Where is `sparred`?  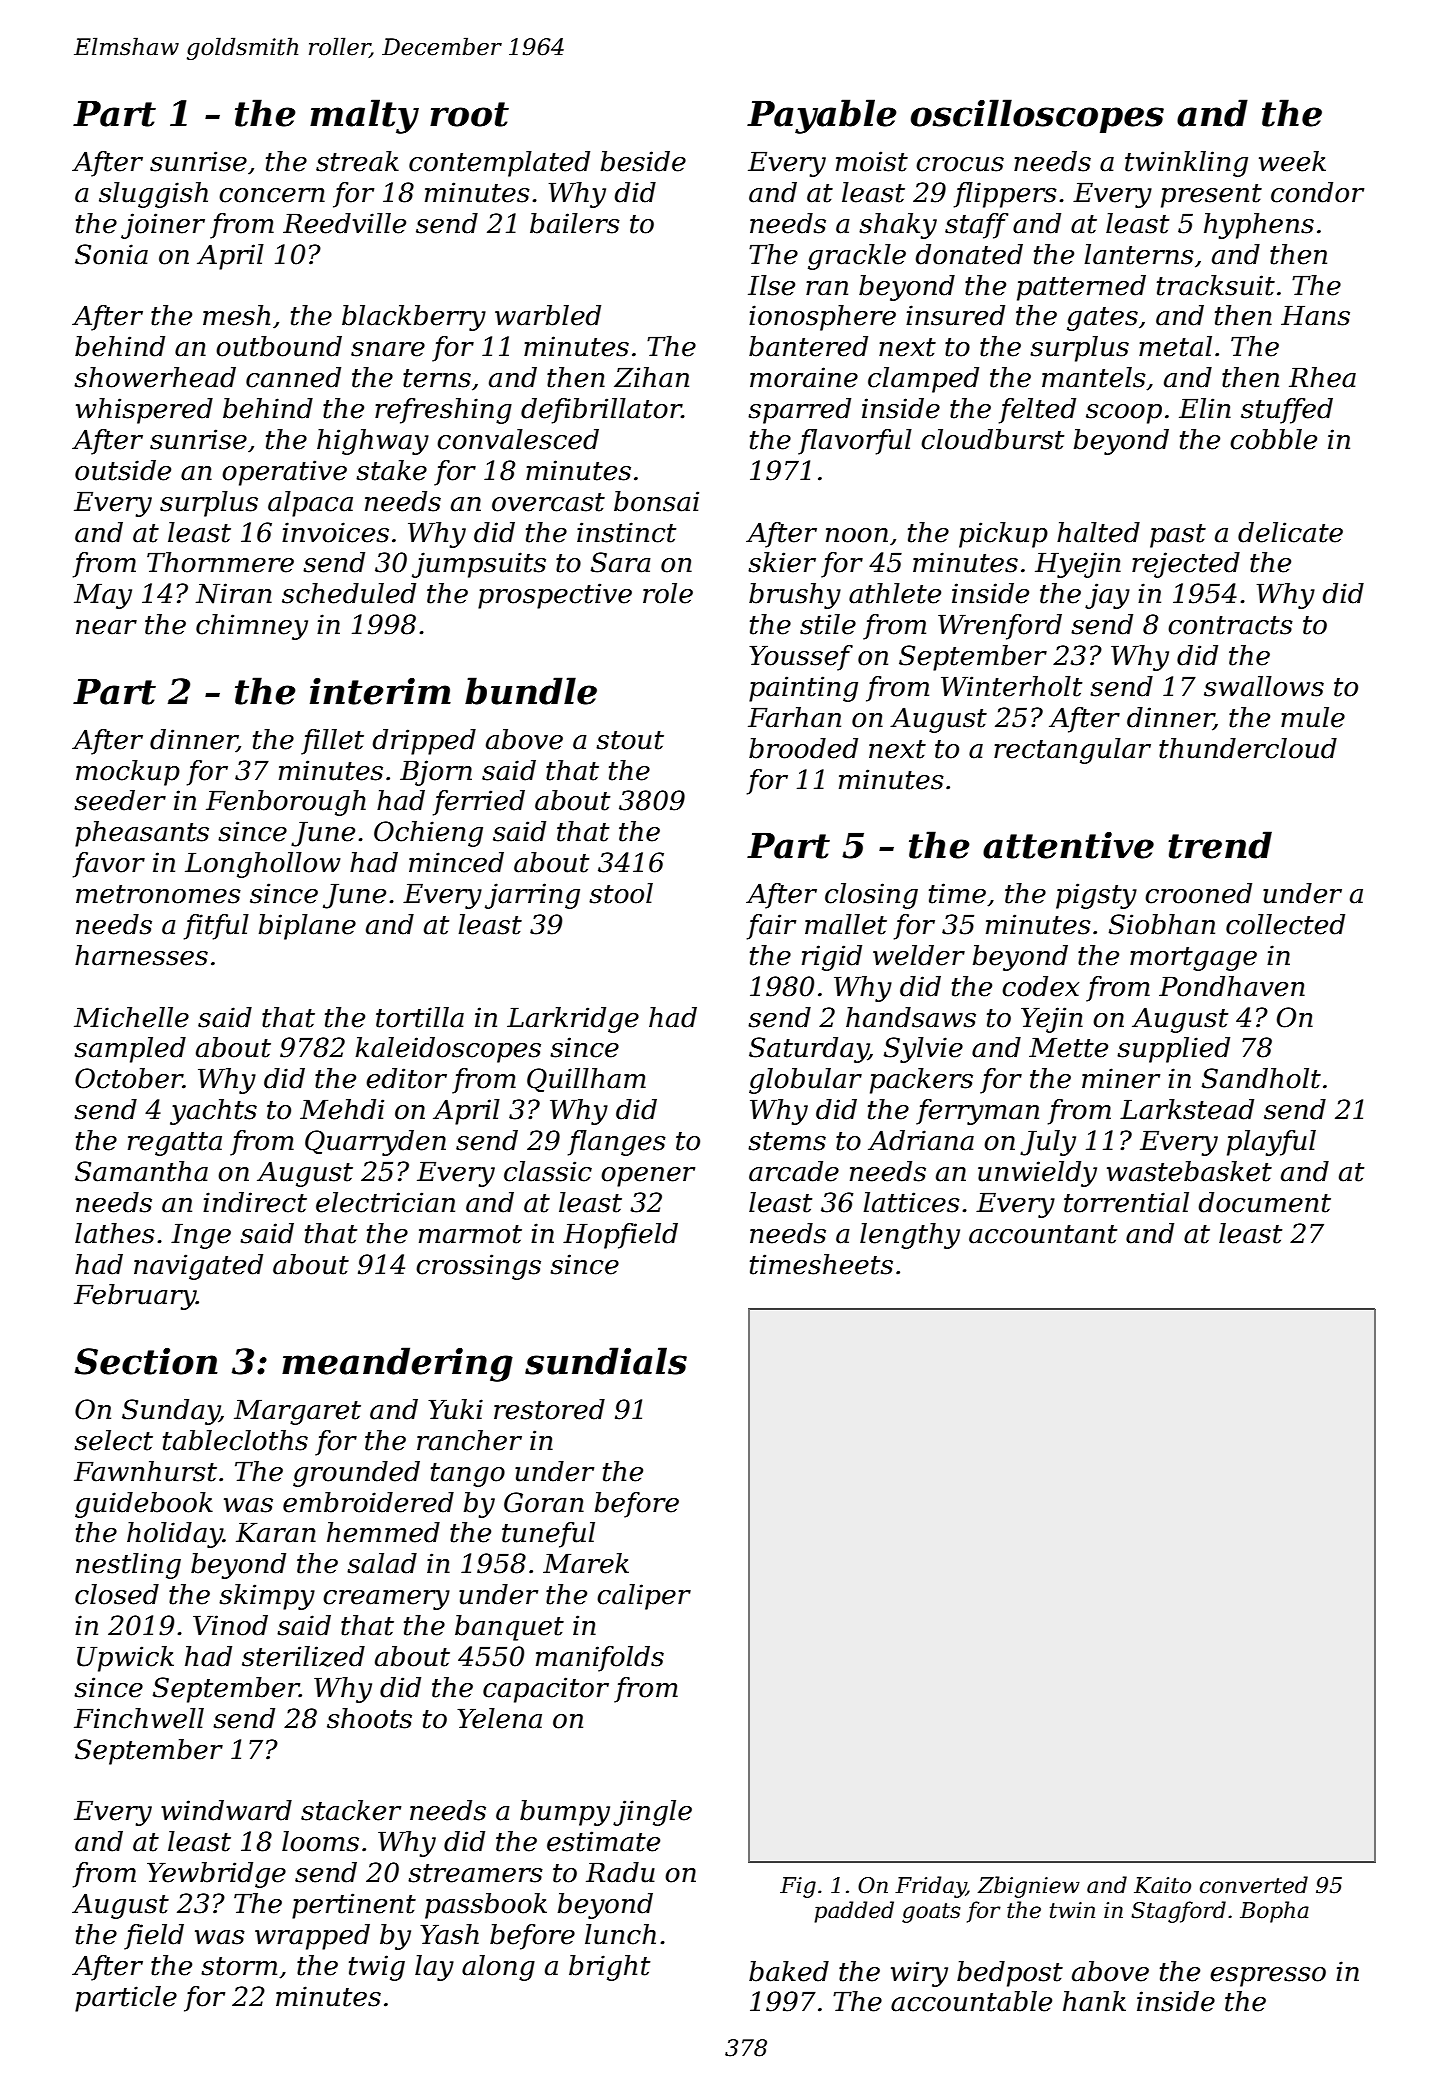
sparred is located at coordinates (799, 411).
